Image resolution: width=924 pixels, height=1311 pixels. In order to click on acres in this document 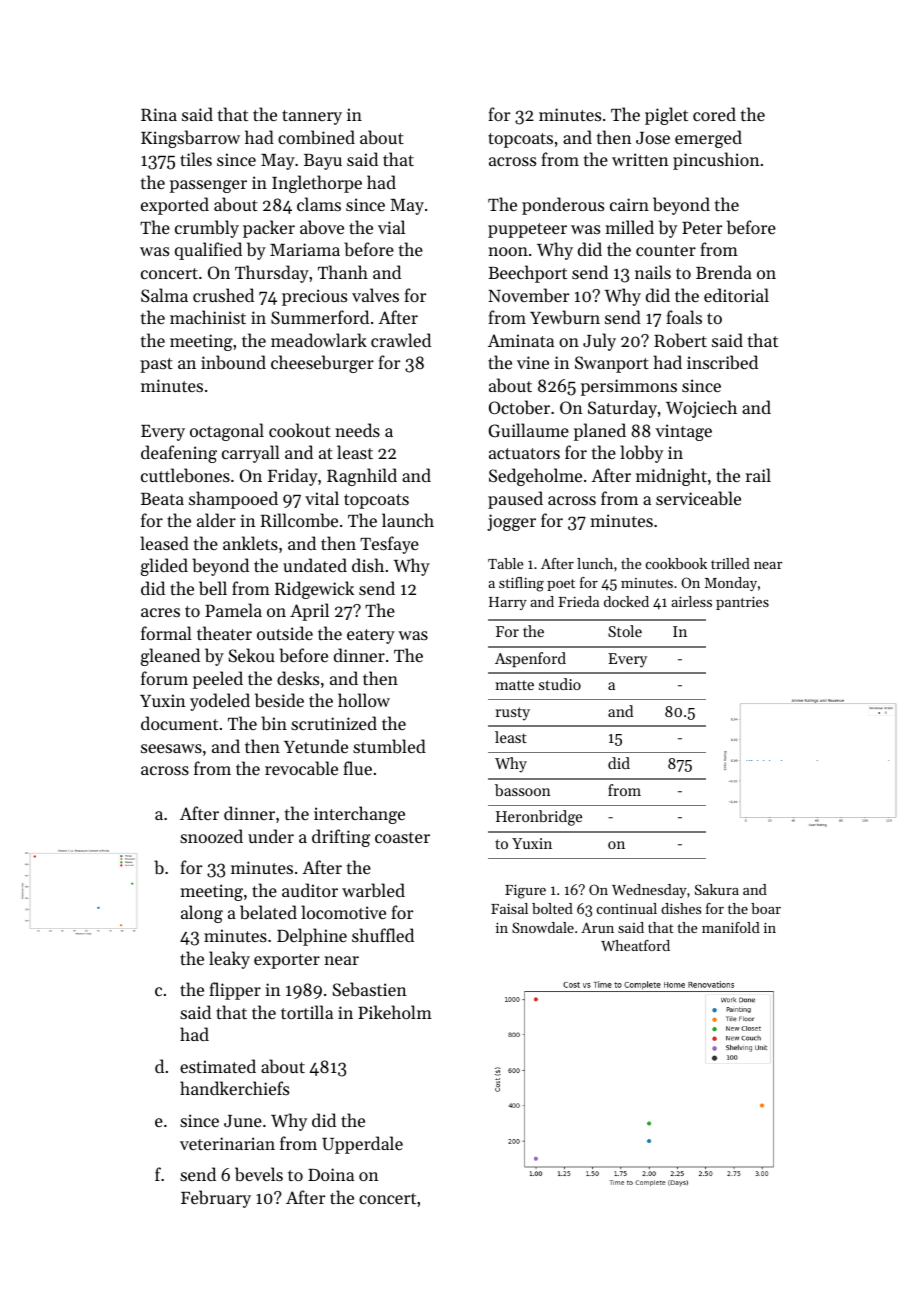, I will do `click(160, 612)`.
